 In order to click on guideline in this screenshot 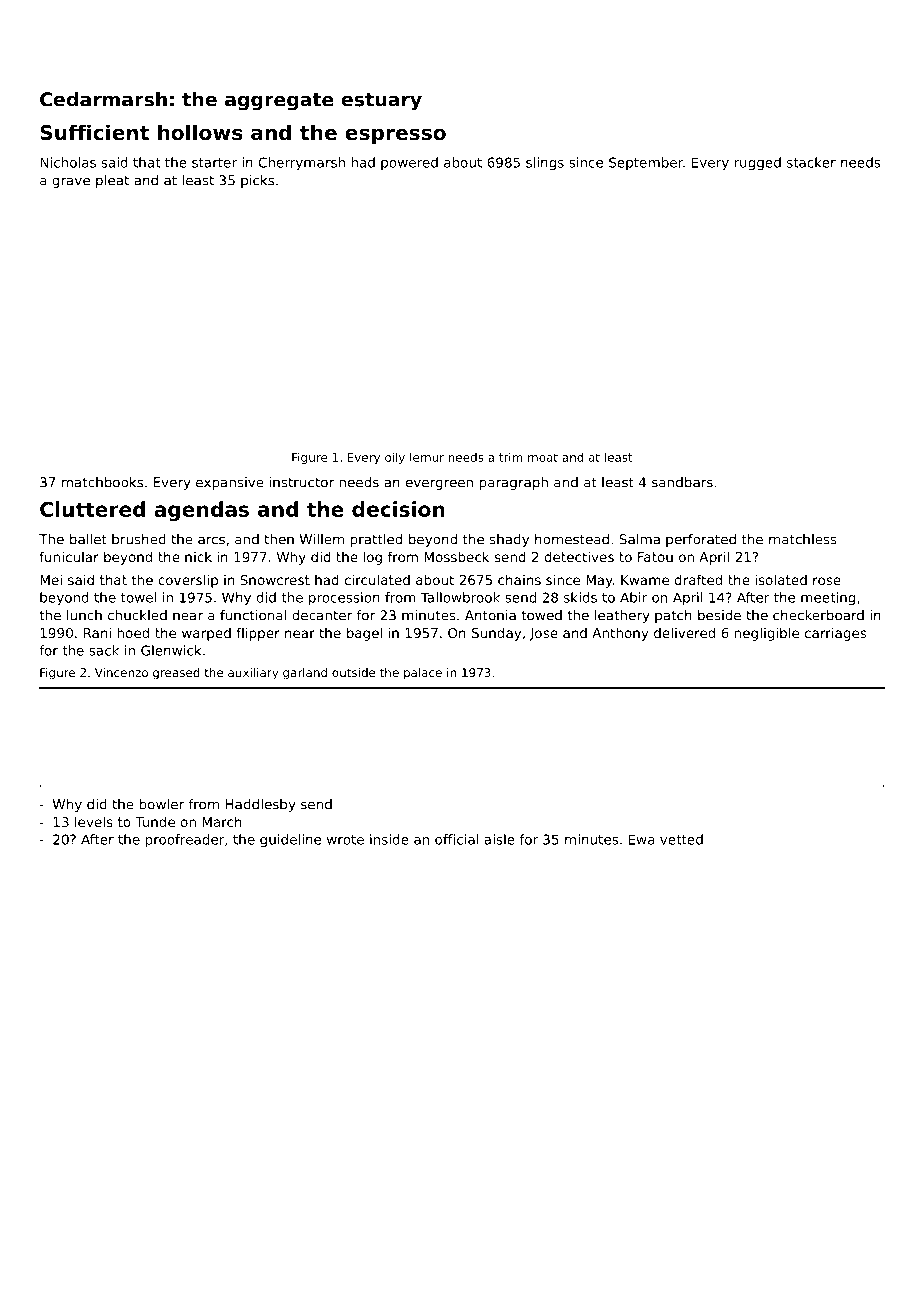, I will do `click(290, 841)`.
